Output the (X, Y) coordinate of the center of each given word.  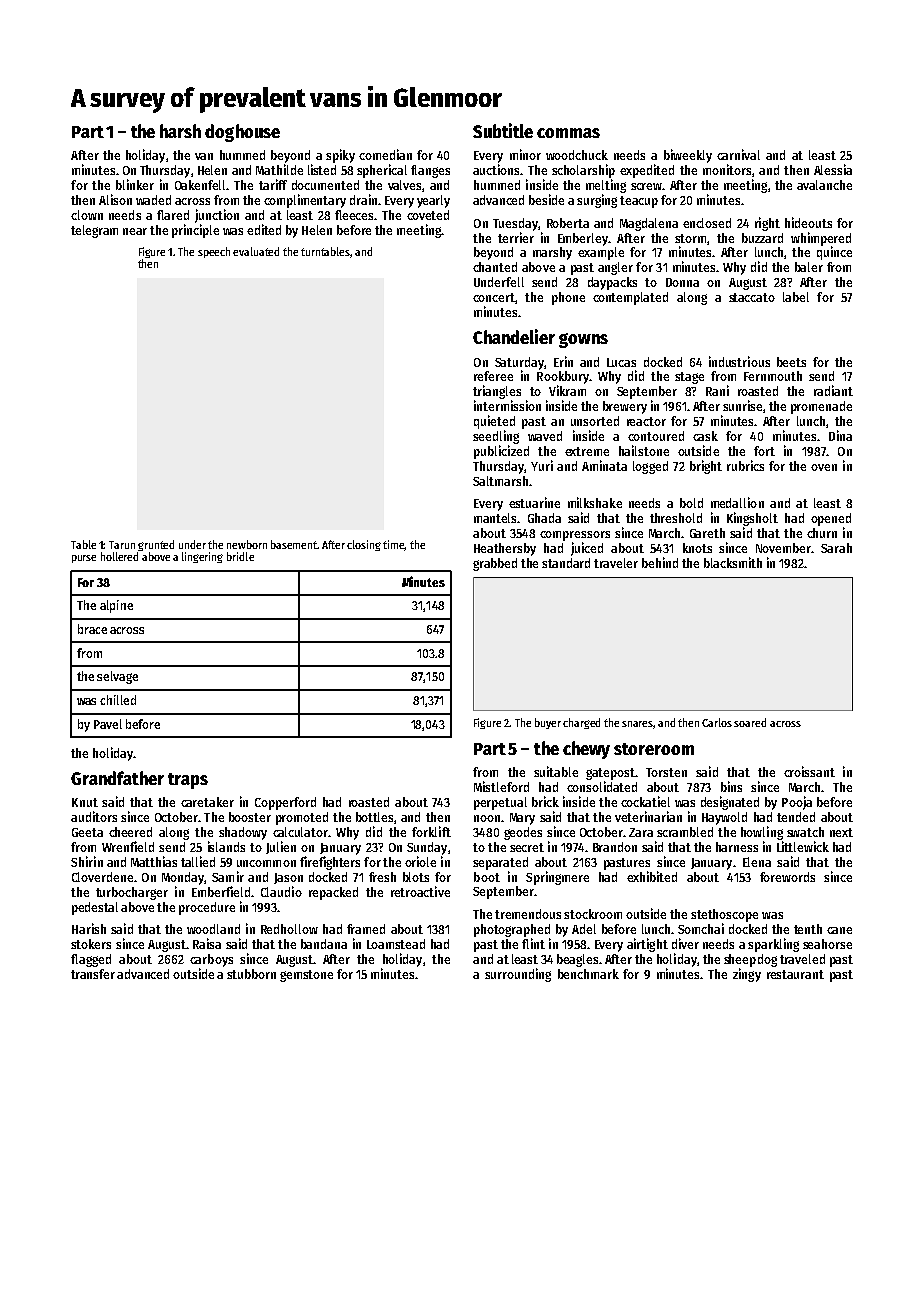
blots (416, 877)
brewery (625, 407)
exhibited (652, 876)
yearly (433, 201)
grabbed (495, 564)
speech (214, 252)
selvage (117, 677)
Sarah (836, 548)
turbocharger (132, 893)
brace (92, 629)
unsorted (595, 421)
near (135, 231)
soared (750, 722)
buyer (548, 723)
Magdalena (649, 224)
